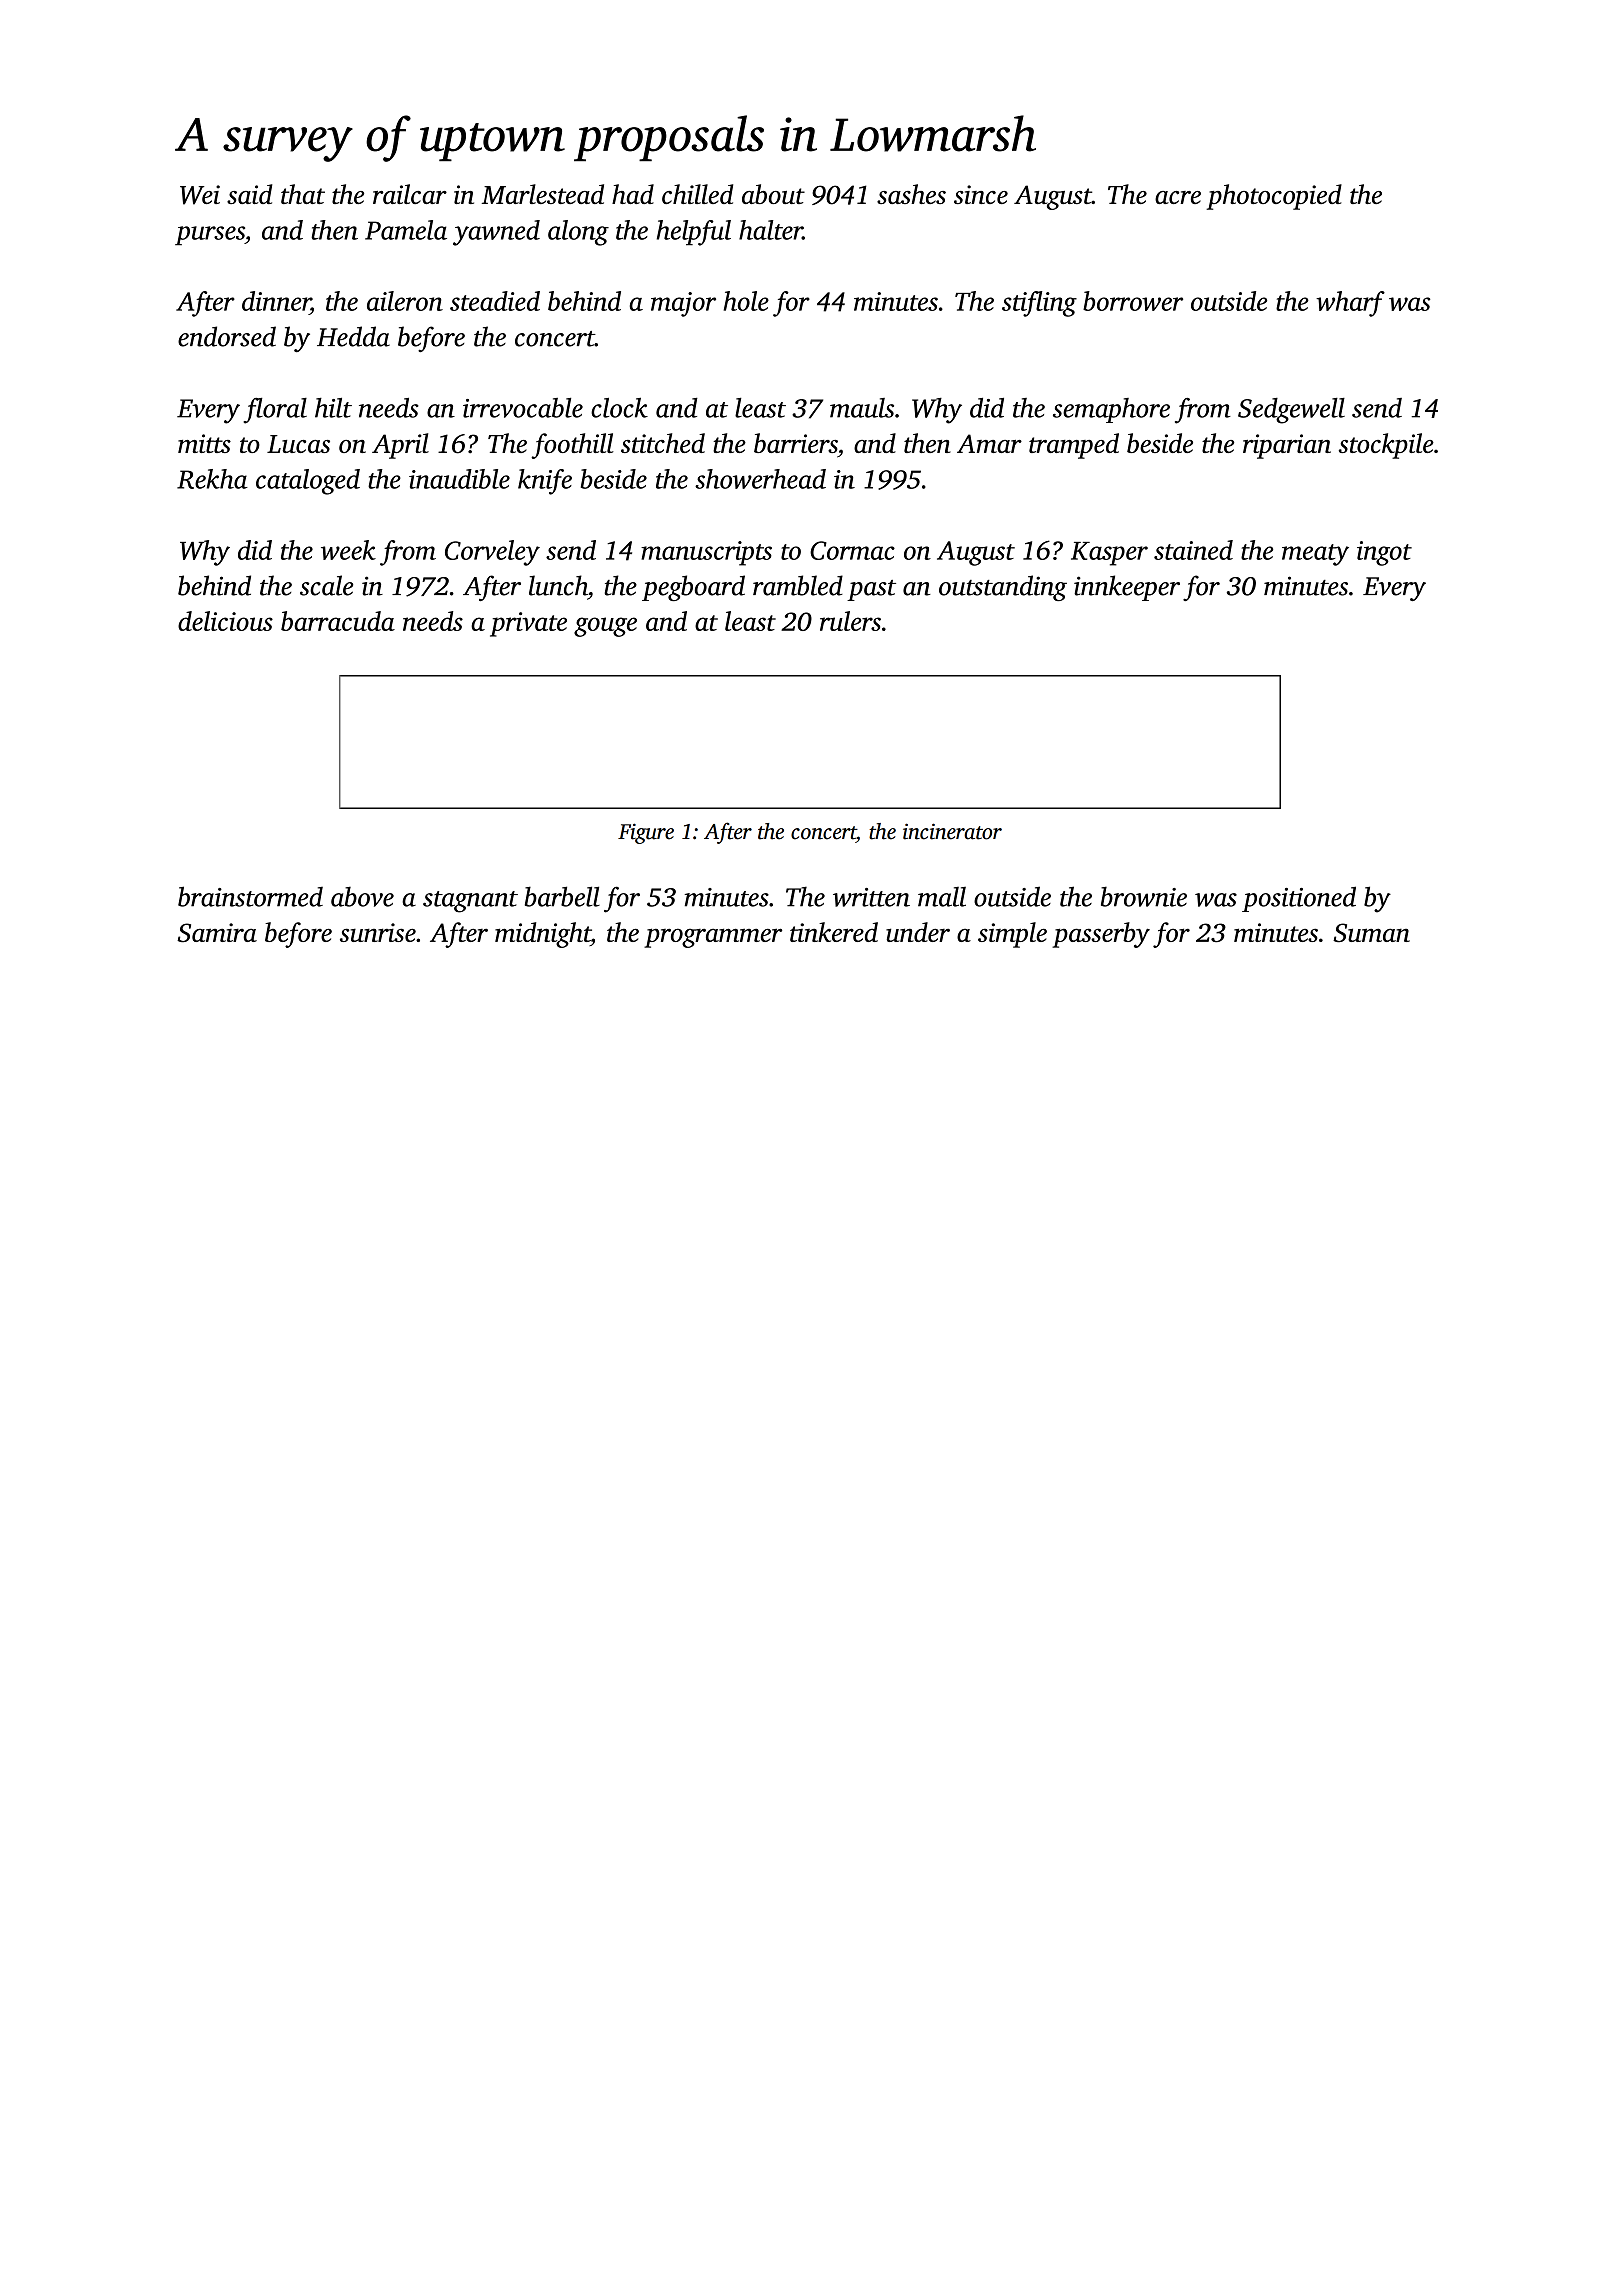 The height and width of the image is (2292, 1620). I want to click on pegboard, so click(693, 588).
